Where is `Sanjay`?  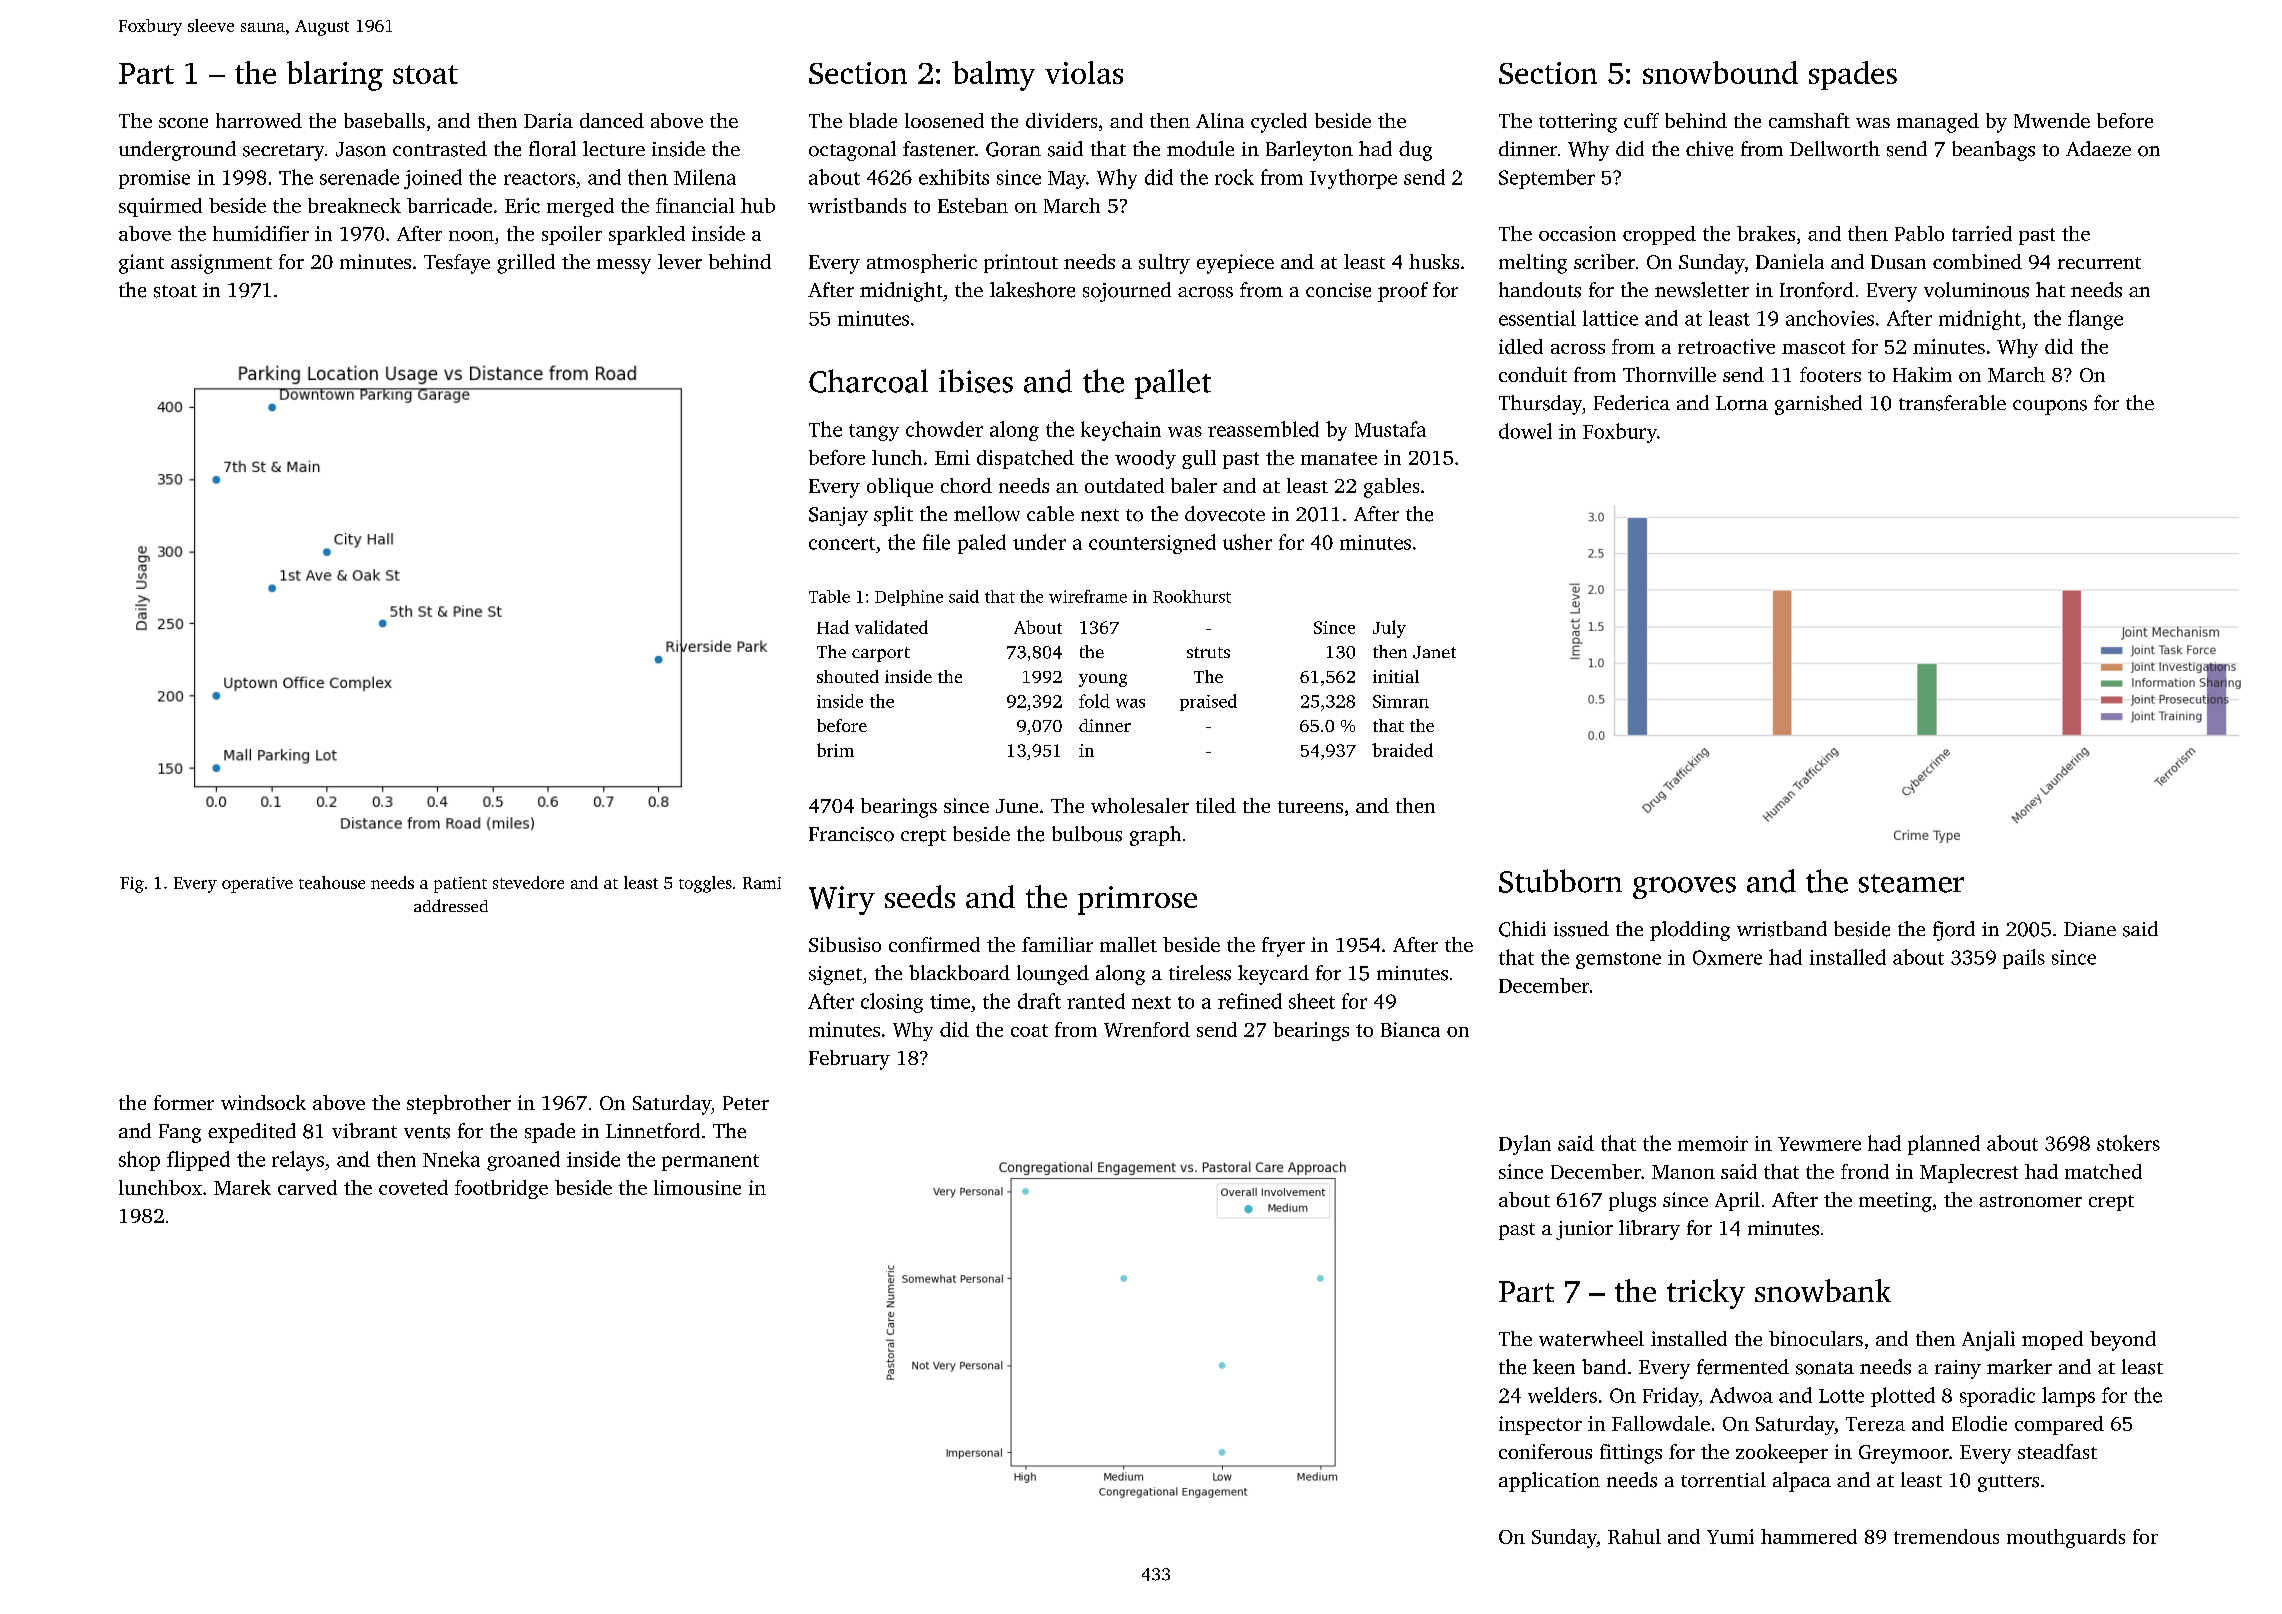 Sanjay is located at coordinates (838, 516).
